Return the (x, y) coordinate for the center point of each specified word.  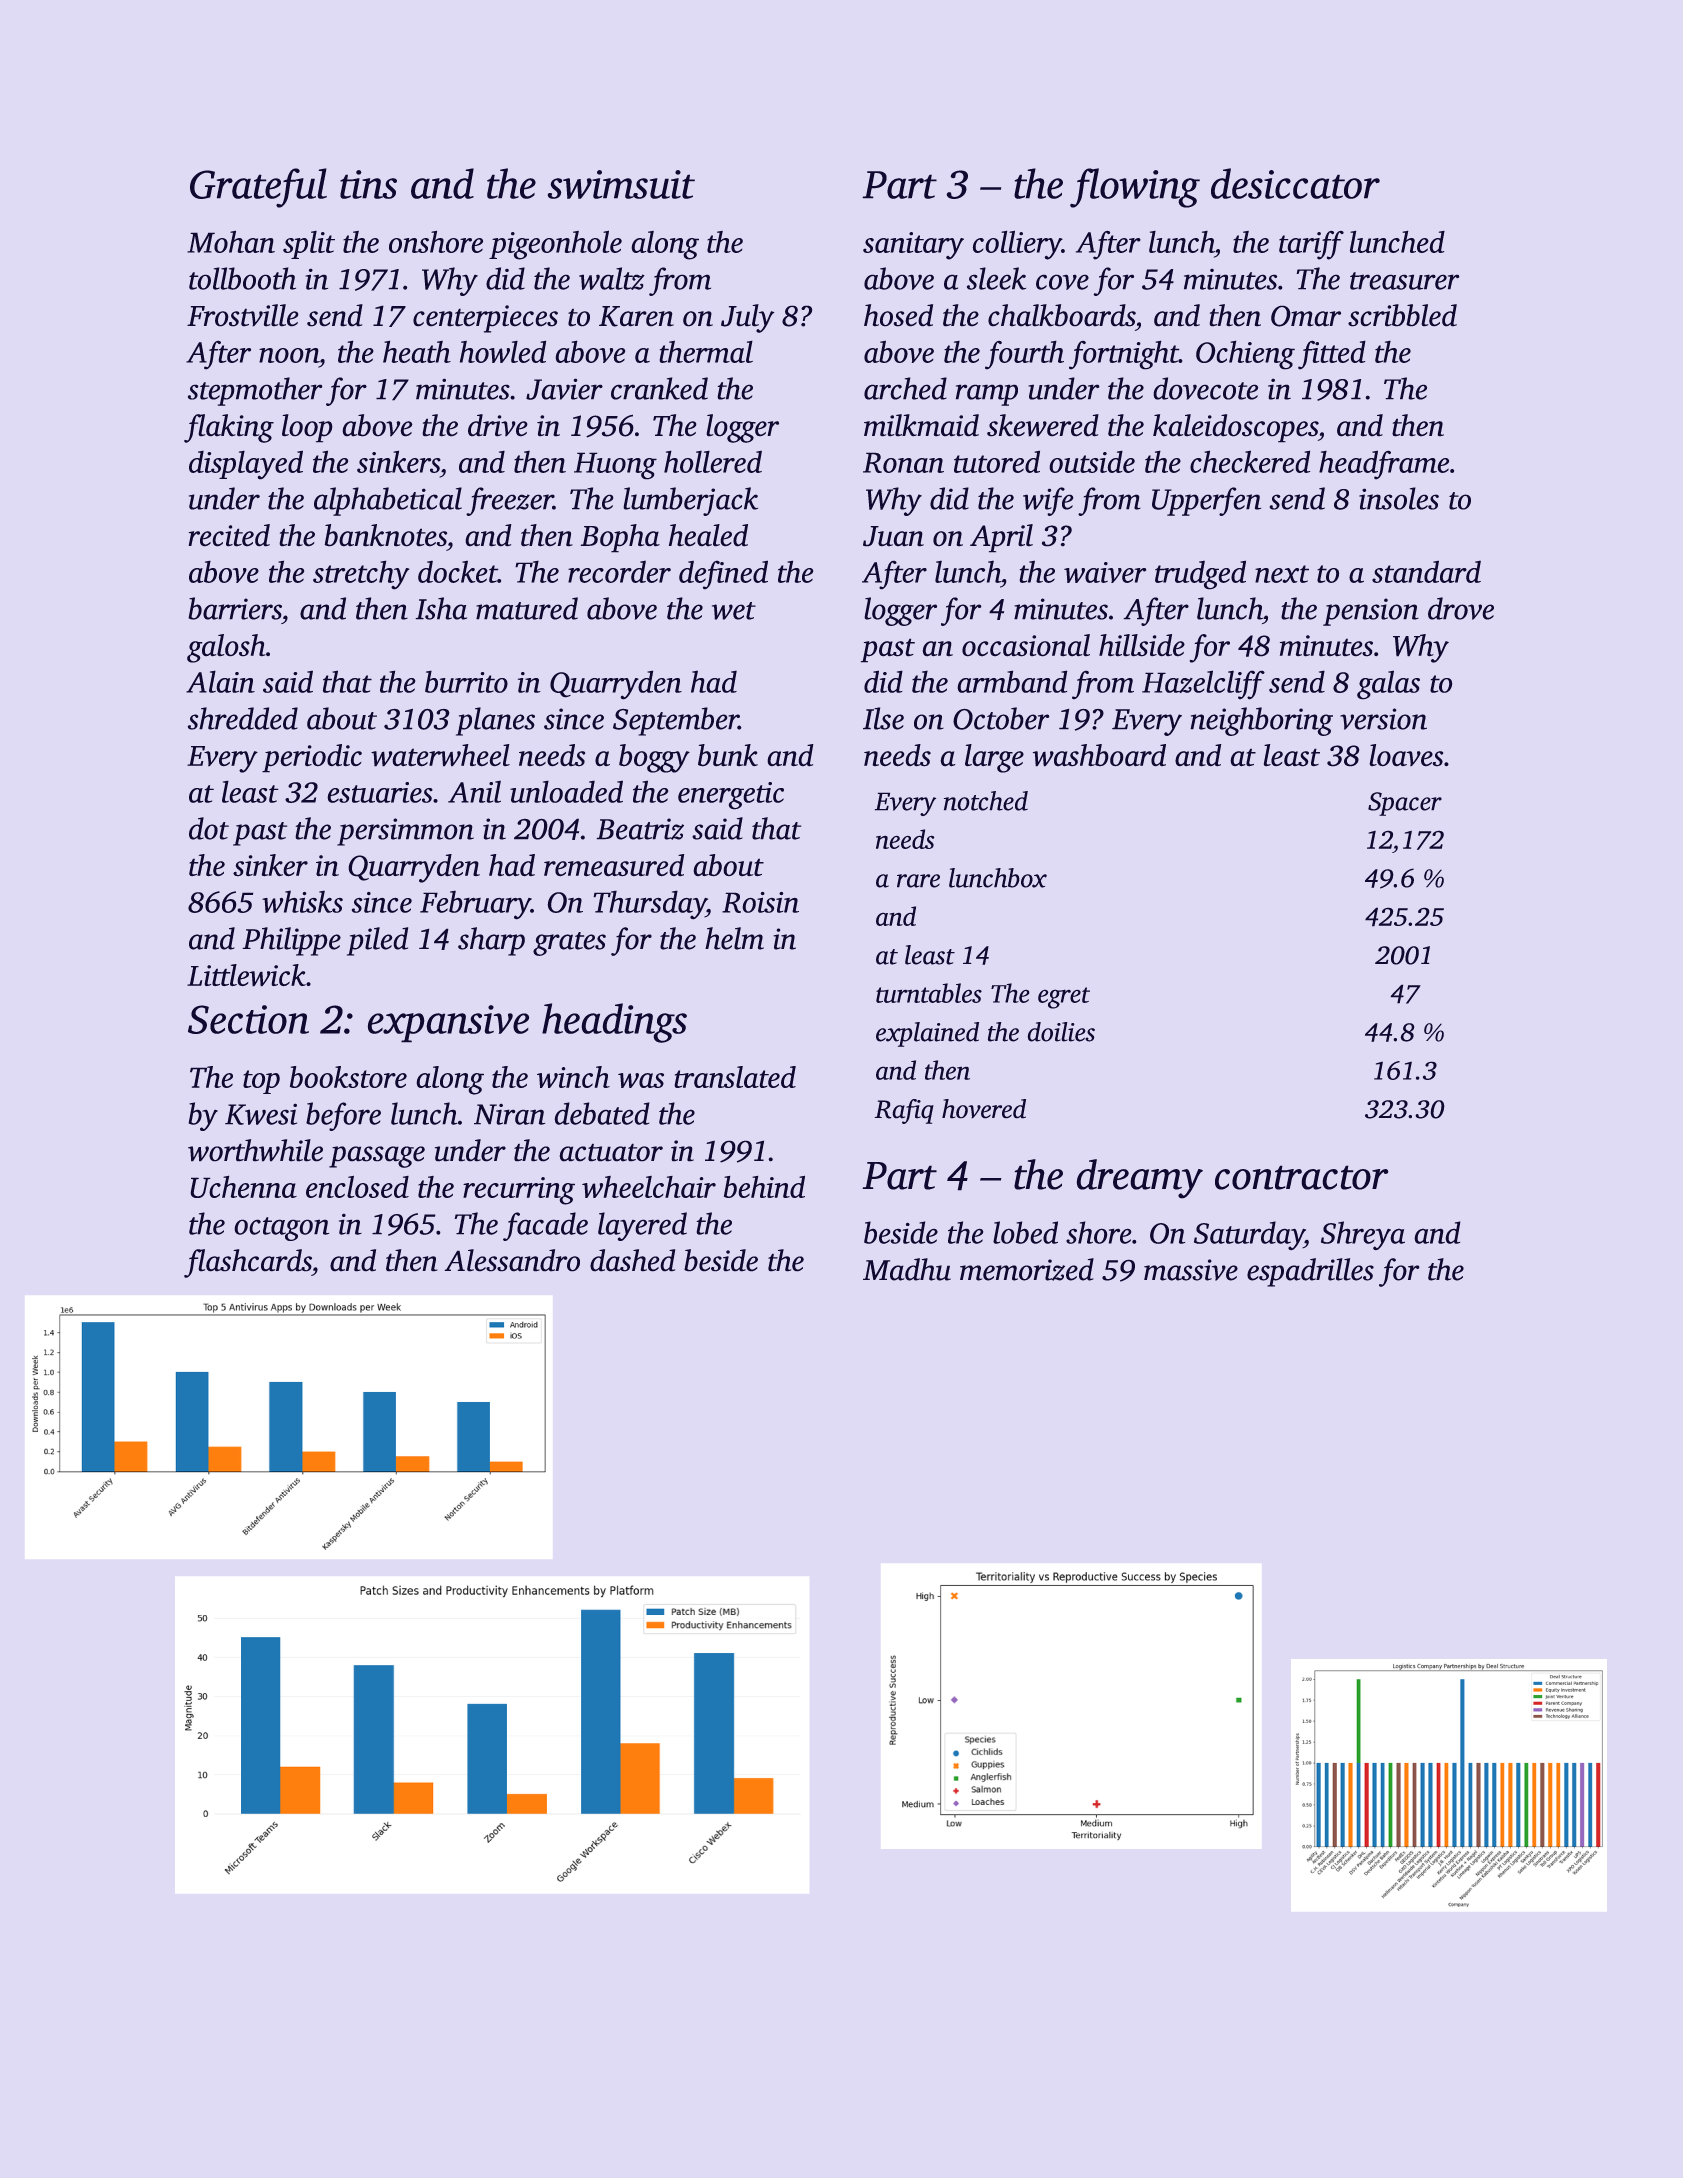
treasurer (1405, 281)
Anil (474, 791)
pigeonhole (555, 245)
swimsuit (621, 184)
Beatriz (640, 829)
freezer (509, 501)
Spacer (1405, 804)
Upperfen (1206, 501)
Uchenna (243, 1186)
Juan (893, 536)
